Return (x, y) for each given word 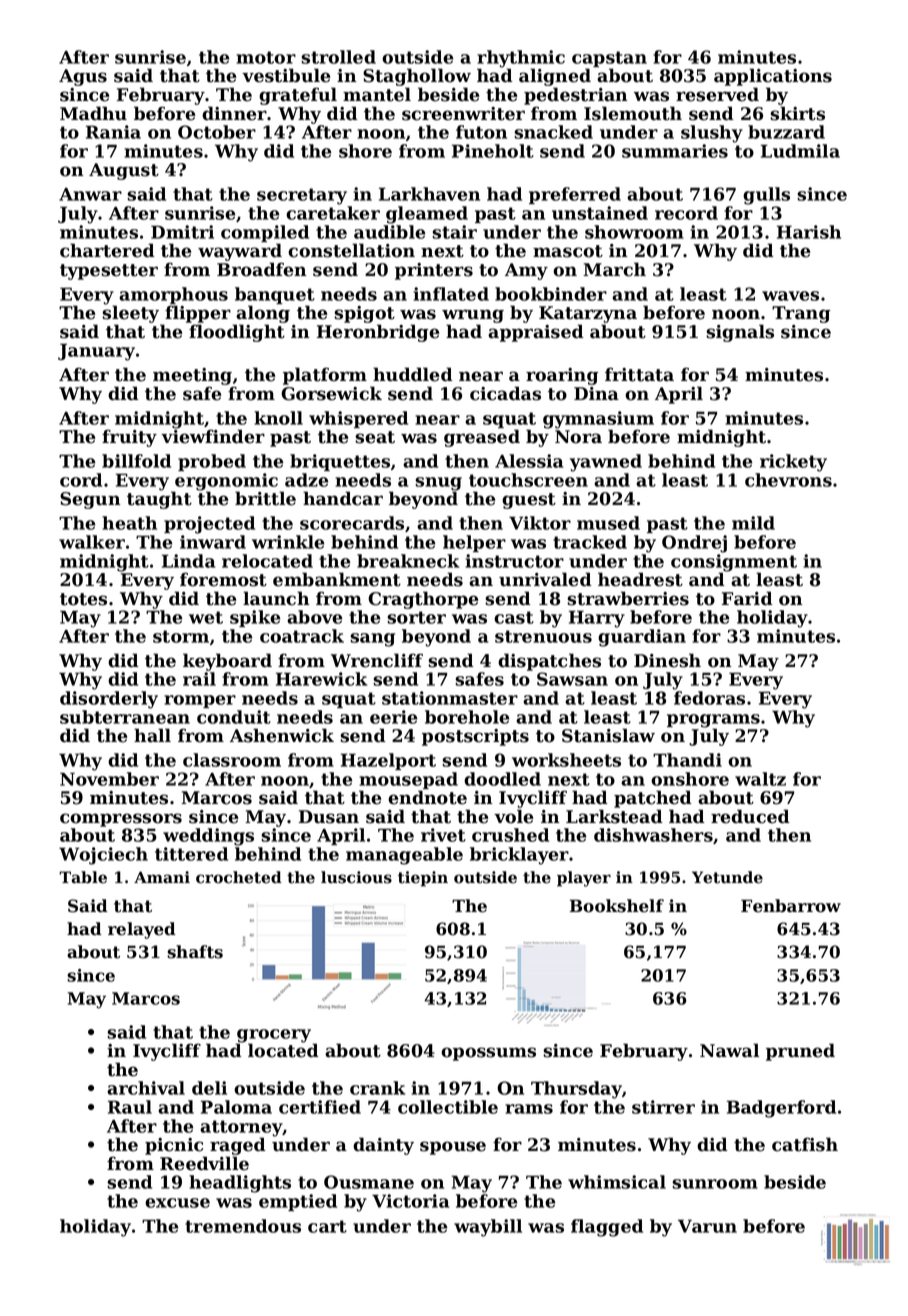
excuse (177, 1203)
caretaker (333, 213)
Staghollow (417, 77)
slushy (712, 134)
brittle (265, 498)
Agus (83, 77)
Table (83, 877)
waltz (760, 779)
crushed (510, 835)
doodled (502, 779)
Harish (809, 232)
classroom (232, 760)
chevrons (788, 480)
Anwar (90, 194)
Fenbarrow (791, 906)
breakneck (408, 561)
